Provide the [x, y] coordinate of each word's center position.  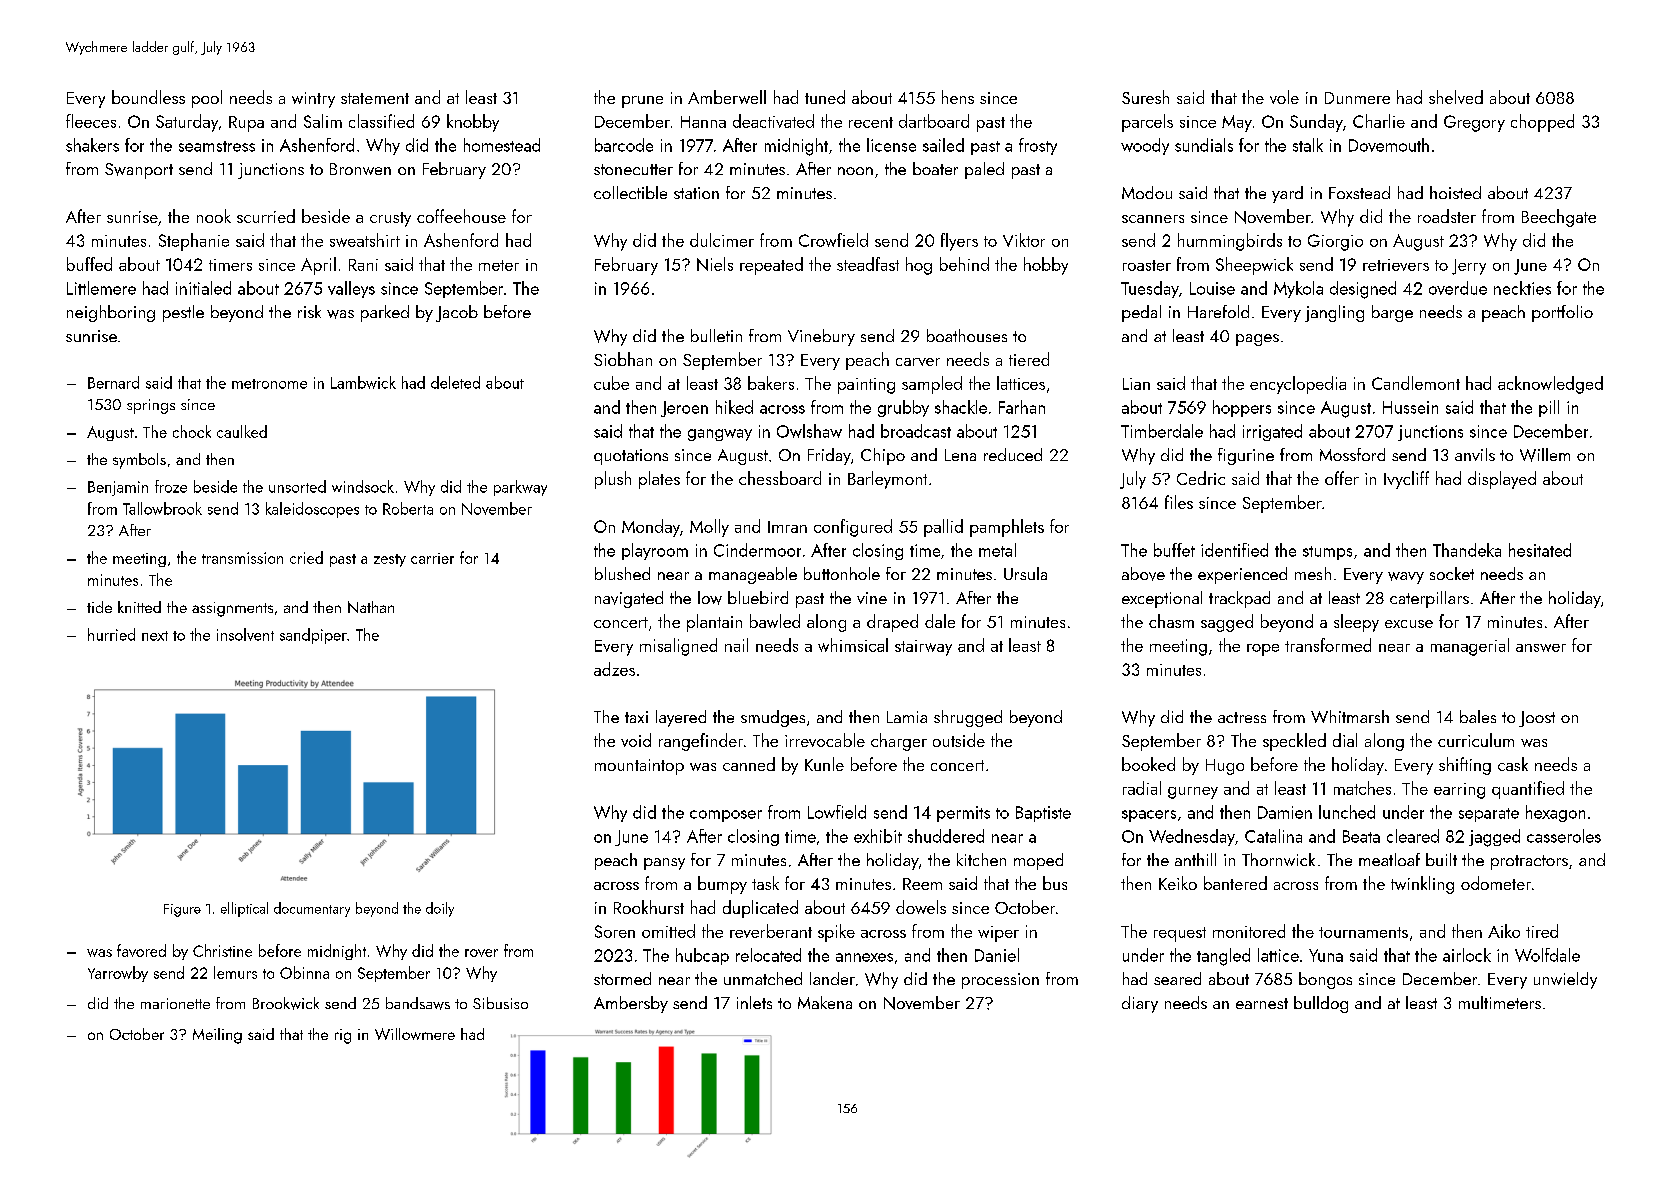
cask [1513, 764]
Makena [825, 1002]
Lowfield [837, 812]
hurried [111, 634]
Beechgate [1559, 218]
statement [375, 98]
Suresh [1145, 97]
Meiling [217, 1036]
